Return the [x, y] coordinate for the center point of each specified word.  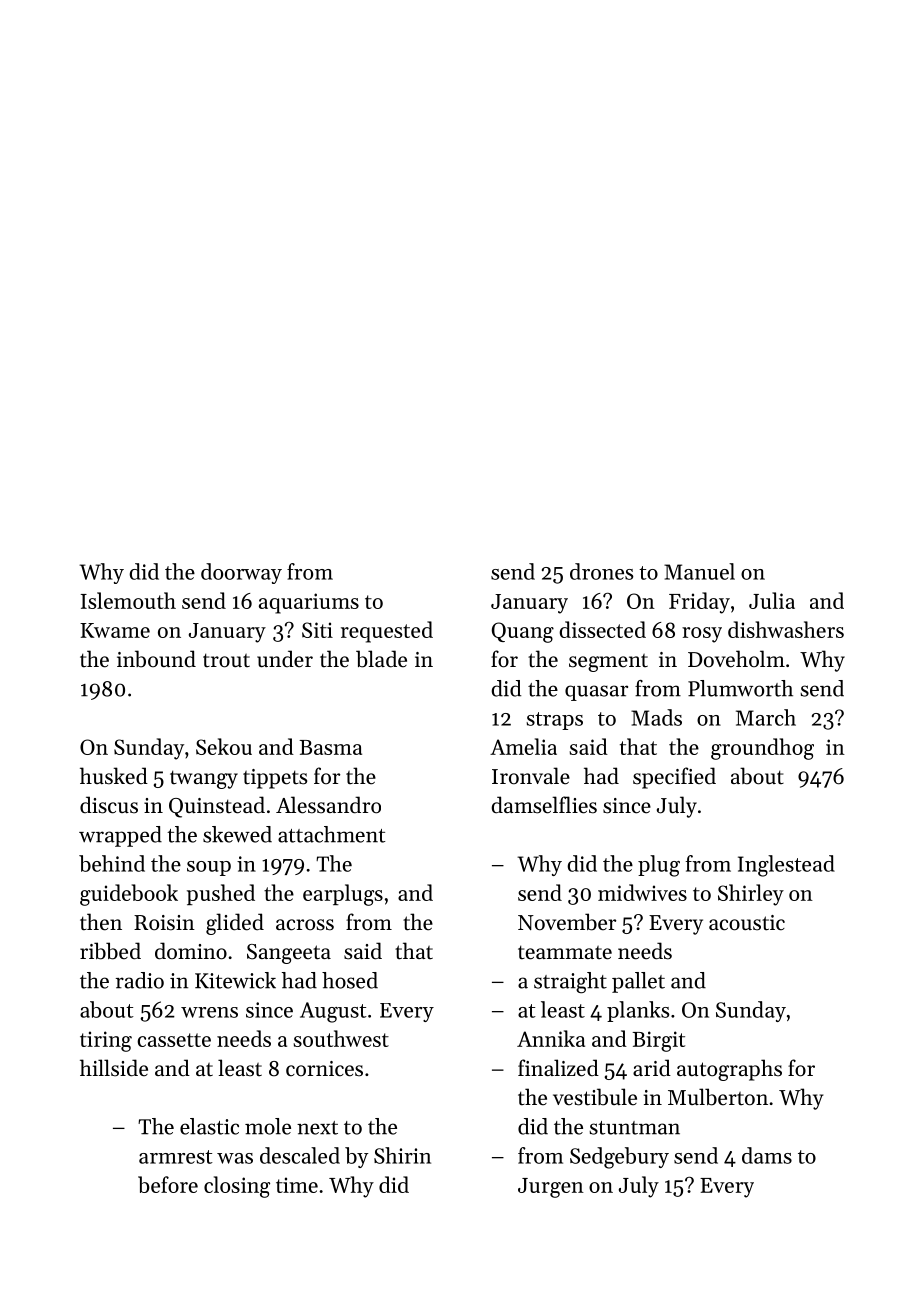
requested [387, 632]
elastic [209, 1126]
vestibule [595, 1097]
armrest [176, 1157]
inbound [156, 659]
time [297, 1185]
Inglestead [786, 866]
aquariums [309, 603]
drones [601, 571]
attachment [331, 834]
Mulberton [718, 1097]
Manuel [699, 571]
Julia [772, 600]
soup [209, 868]
